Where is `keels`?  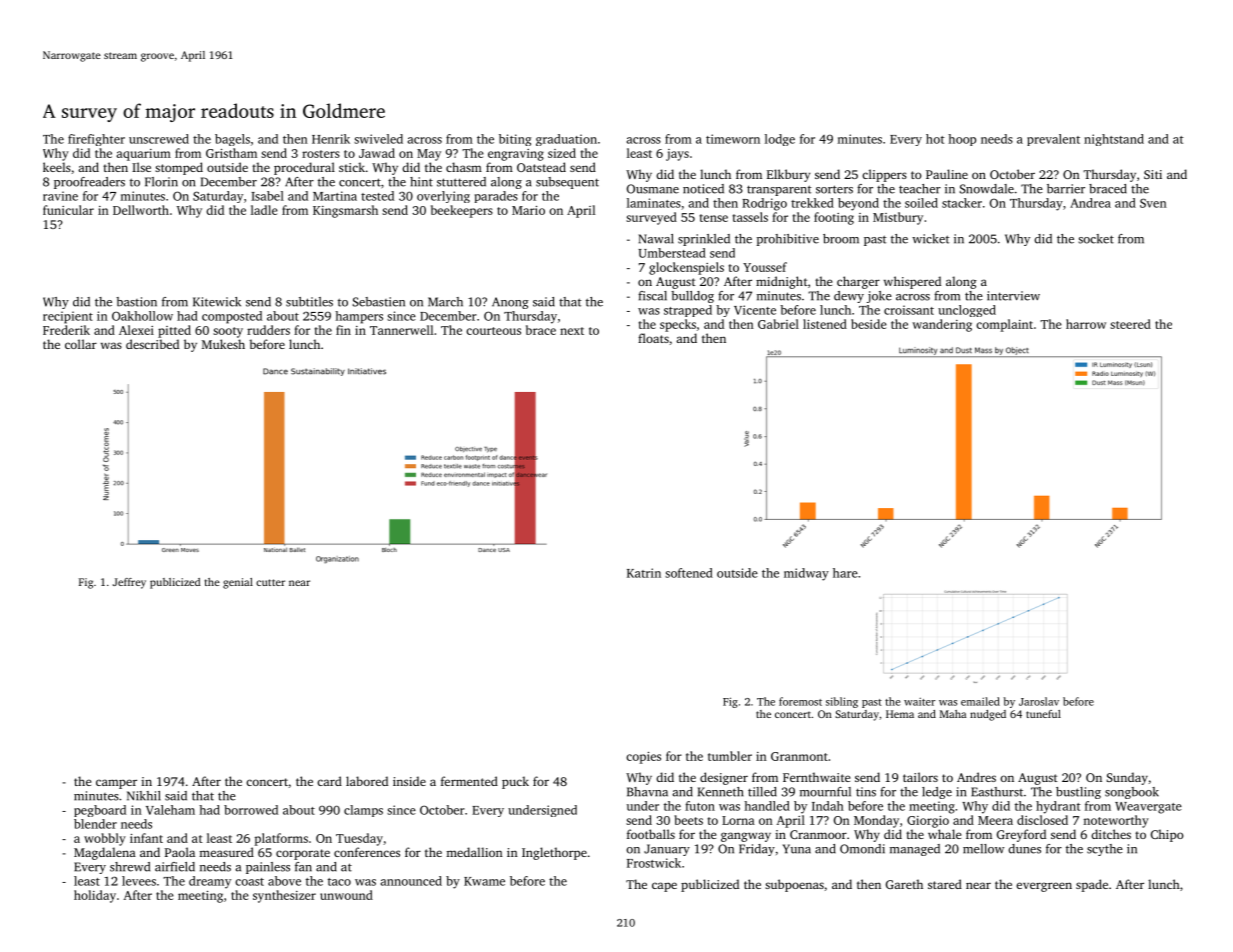
keels is located at coordinates (57, 167).
